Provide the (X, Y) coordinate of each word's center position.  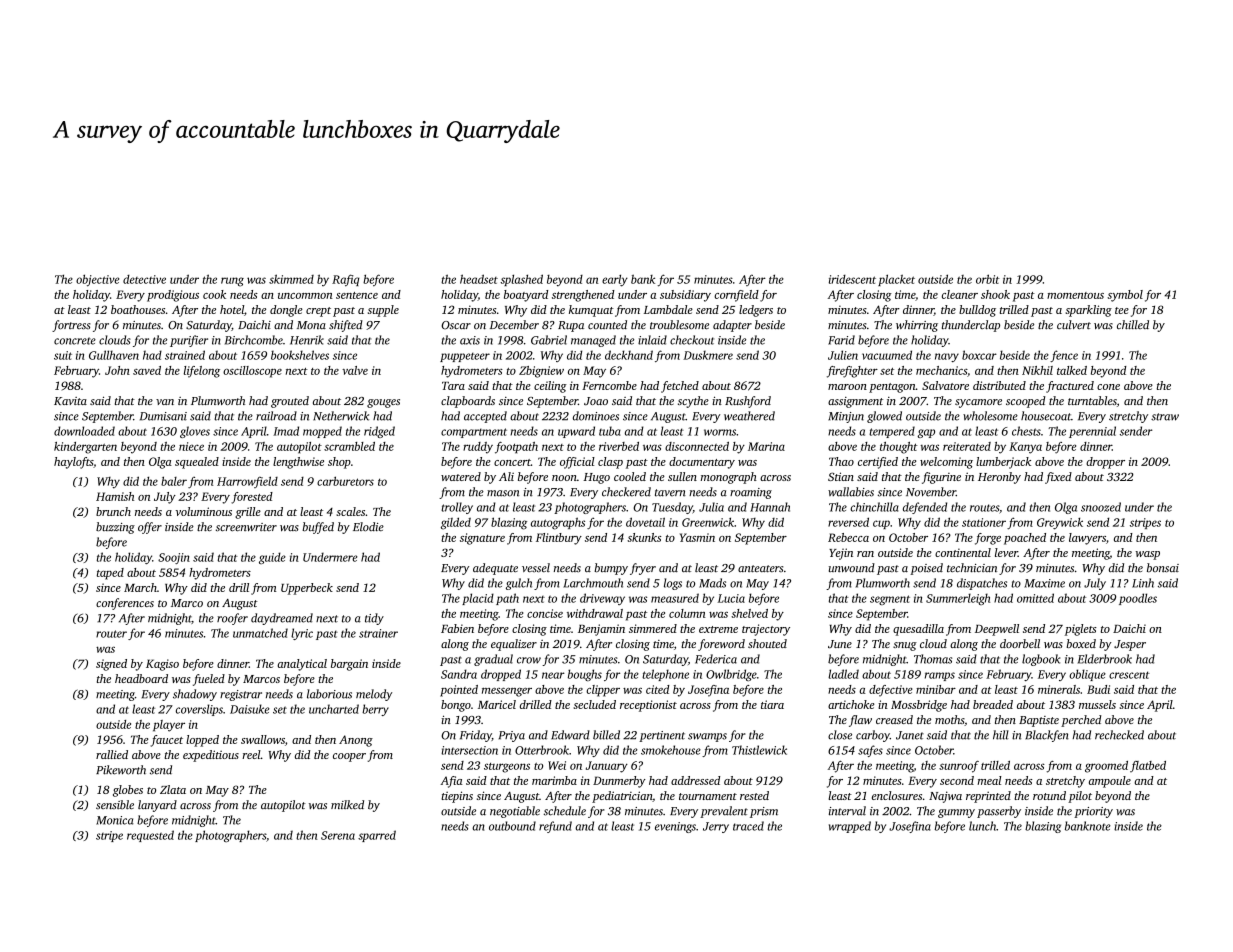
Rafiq (345, 280)
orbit (988, 279)
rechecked (1119, 735)
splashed (521, 280)
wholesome (990, 416)
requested (150, 836)
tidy (374, 619)
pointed (459, 691)
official (577, 463)
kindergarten (85, 448)
